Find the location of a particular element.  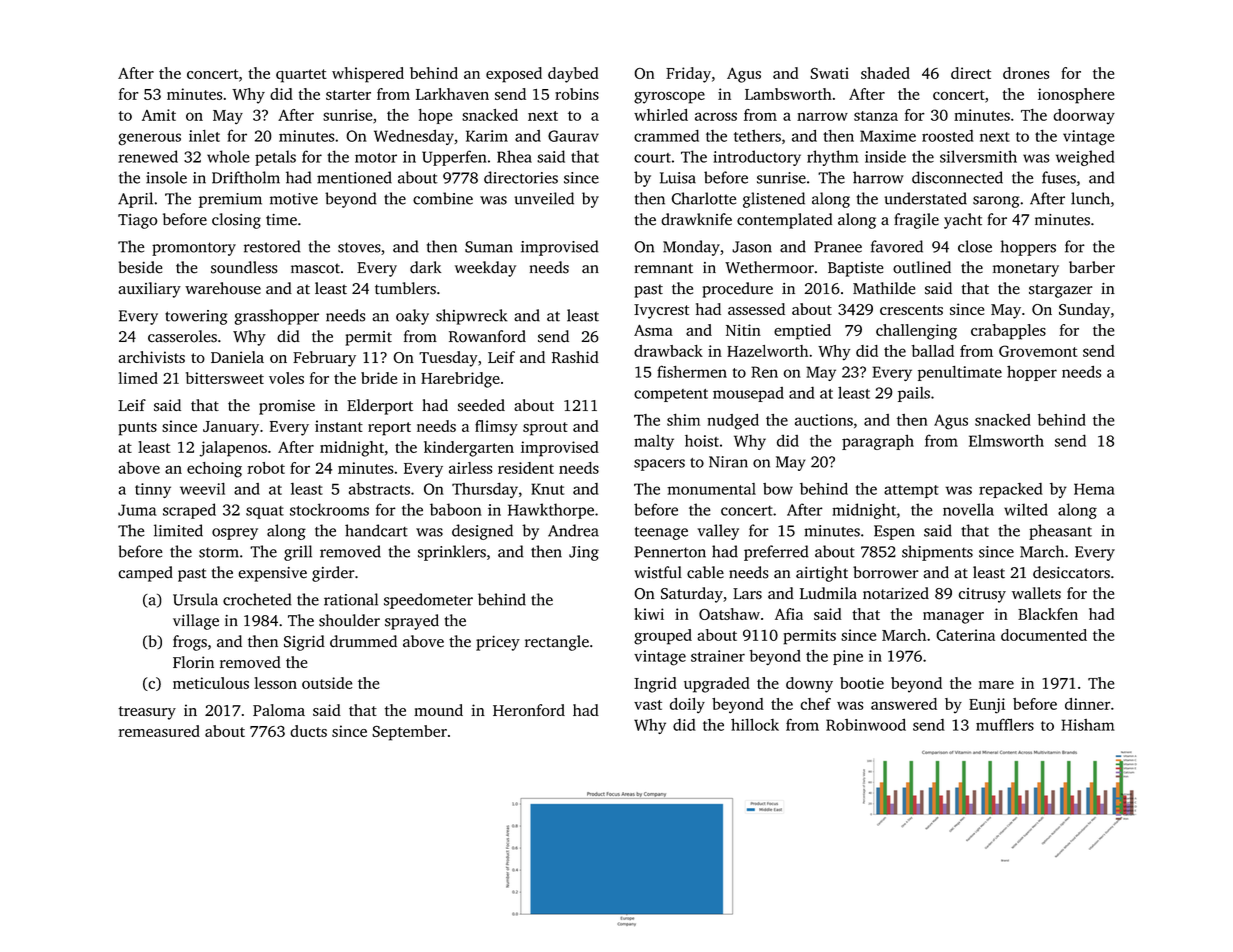

quartet is located at coordinates (301, 76).
